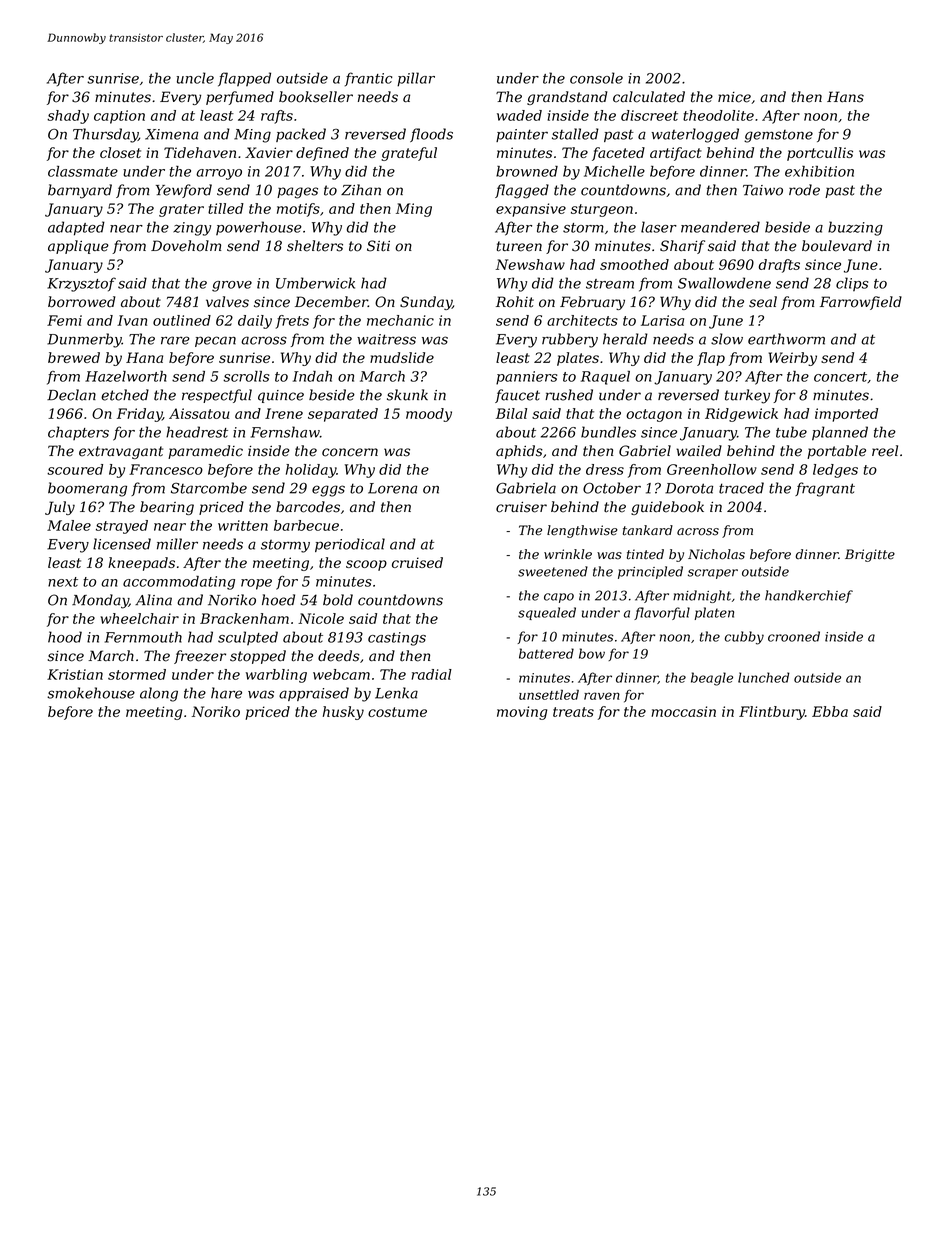 The width and height of the image is (952, 1233). What do you see at coordinates (772, 713) in the image?
I see `Flintbury` at bounding box center [772, 713].
